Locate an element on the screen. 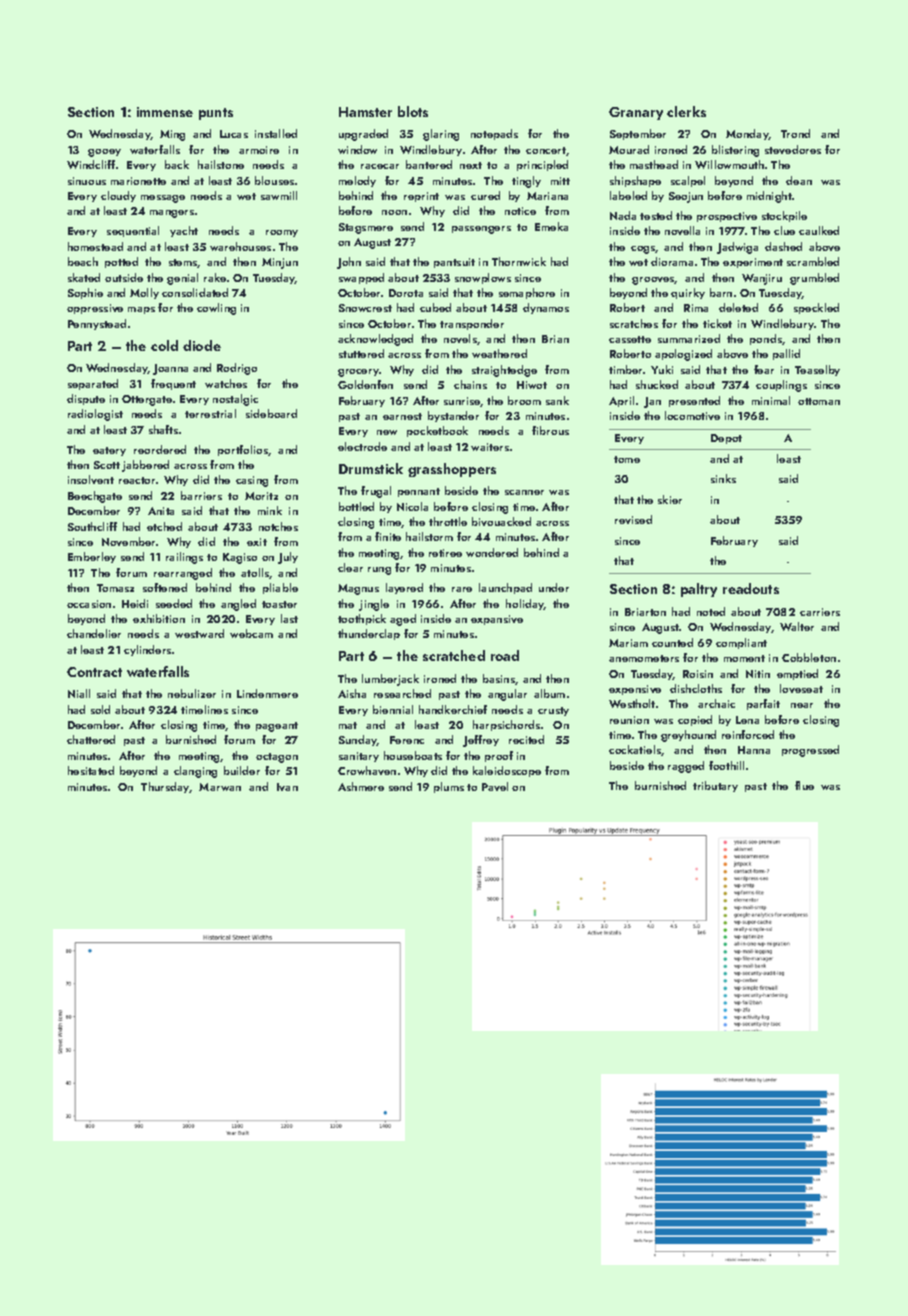  cogs is located at coordinates (643, 250).
